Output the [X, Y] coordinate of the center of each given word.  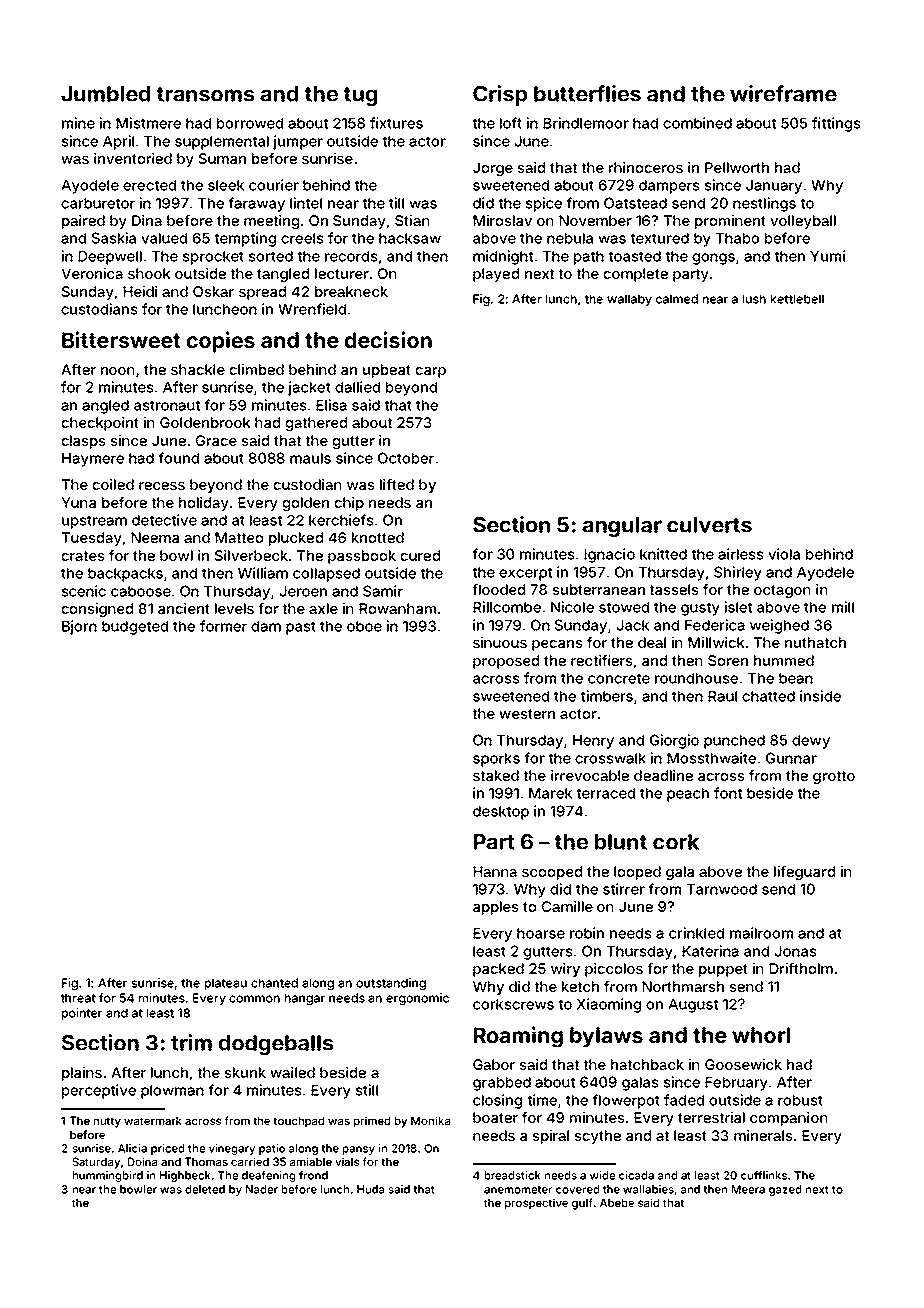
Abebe [617, 1202]
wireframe [783, 93]
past [301, 628]
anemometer [518, 1190]
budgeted [135, 628]
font [728, 793]
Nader [262, 1189]
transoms [205, 94]
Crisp [500, 95]
